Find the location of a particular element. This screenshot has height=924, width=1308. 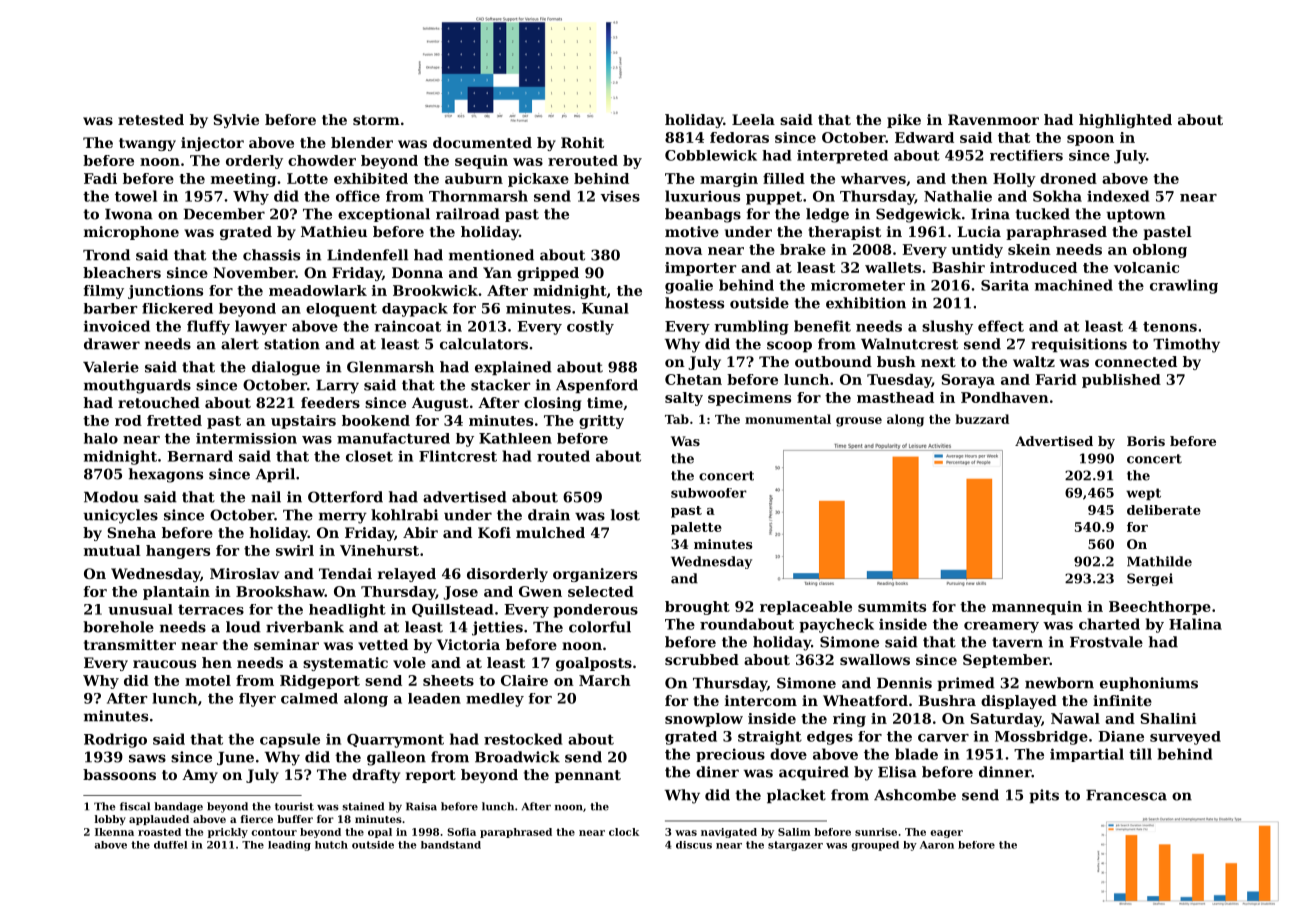

beanbags is located at coordinates (703, 215).
